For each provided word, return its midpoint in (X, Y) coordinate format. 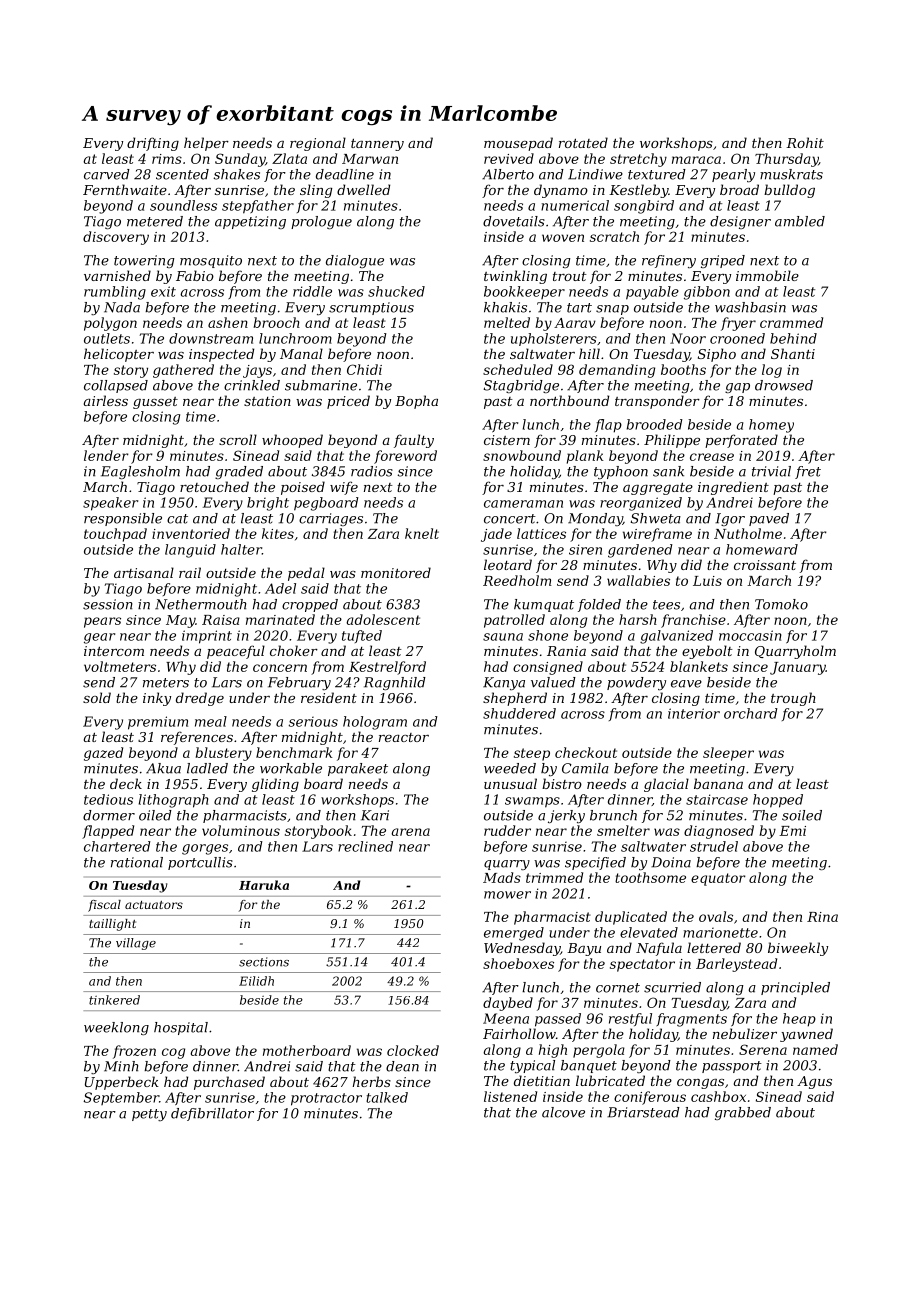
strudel (714, 846)
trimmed (554, 877)
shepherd (515, 699)
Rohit (805, 142)
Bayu (584, 949)
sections (264, 962)
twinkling (515, 277)
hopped (778, 801)
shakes (237, 174)
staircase (717, 799)
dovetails (514, 221)
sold (97, 697)
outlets (107, 338)
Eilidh (256, 981)
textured (657, 174)
